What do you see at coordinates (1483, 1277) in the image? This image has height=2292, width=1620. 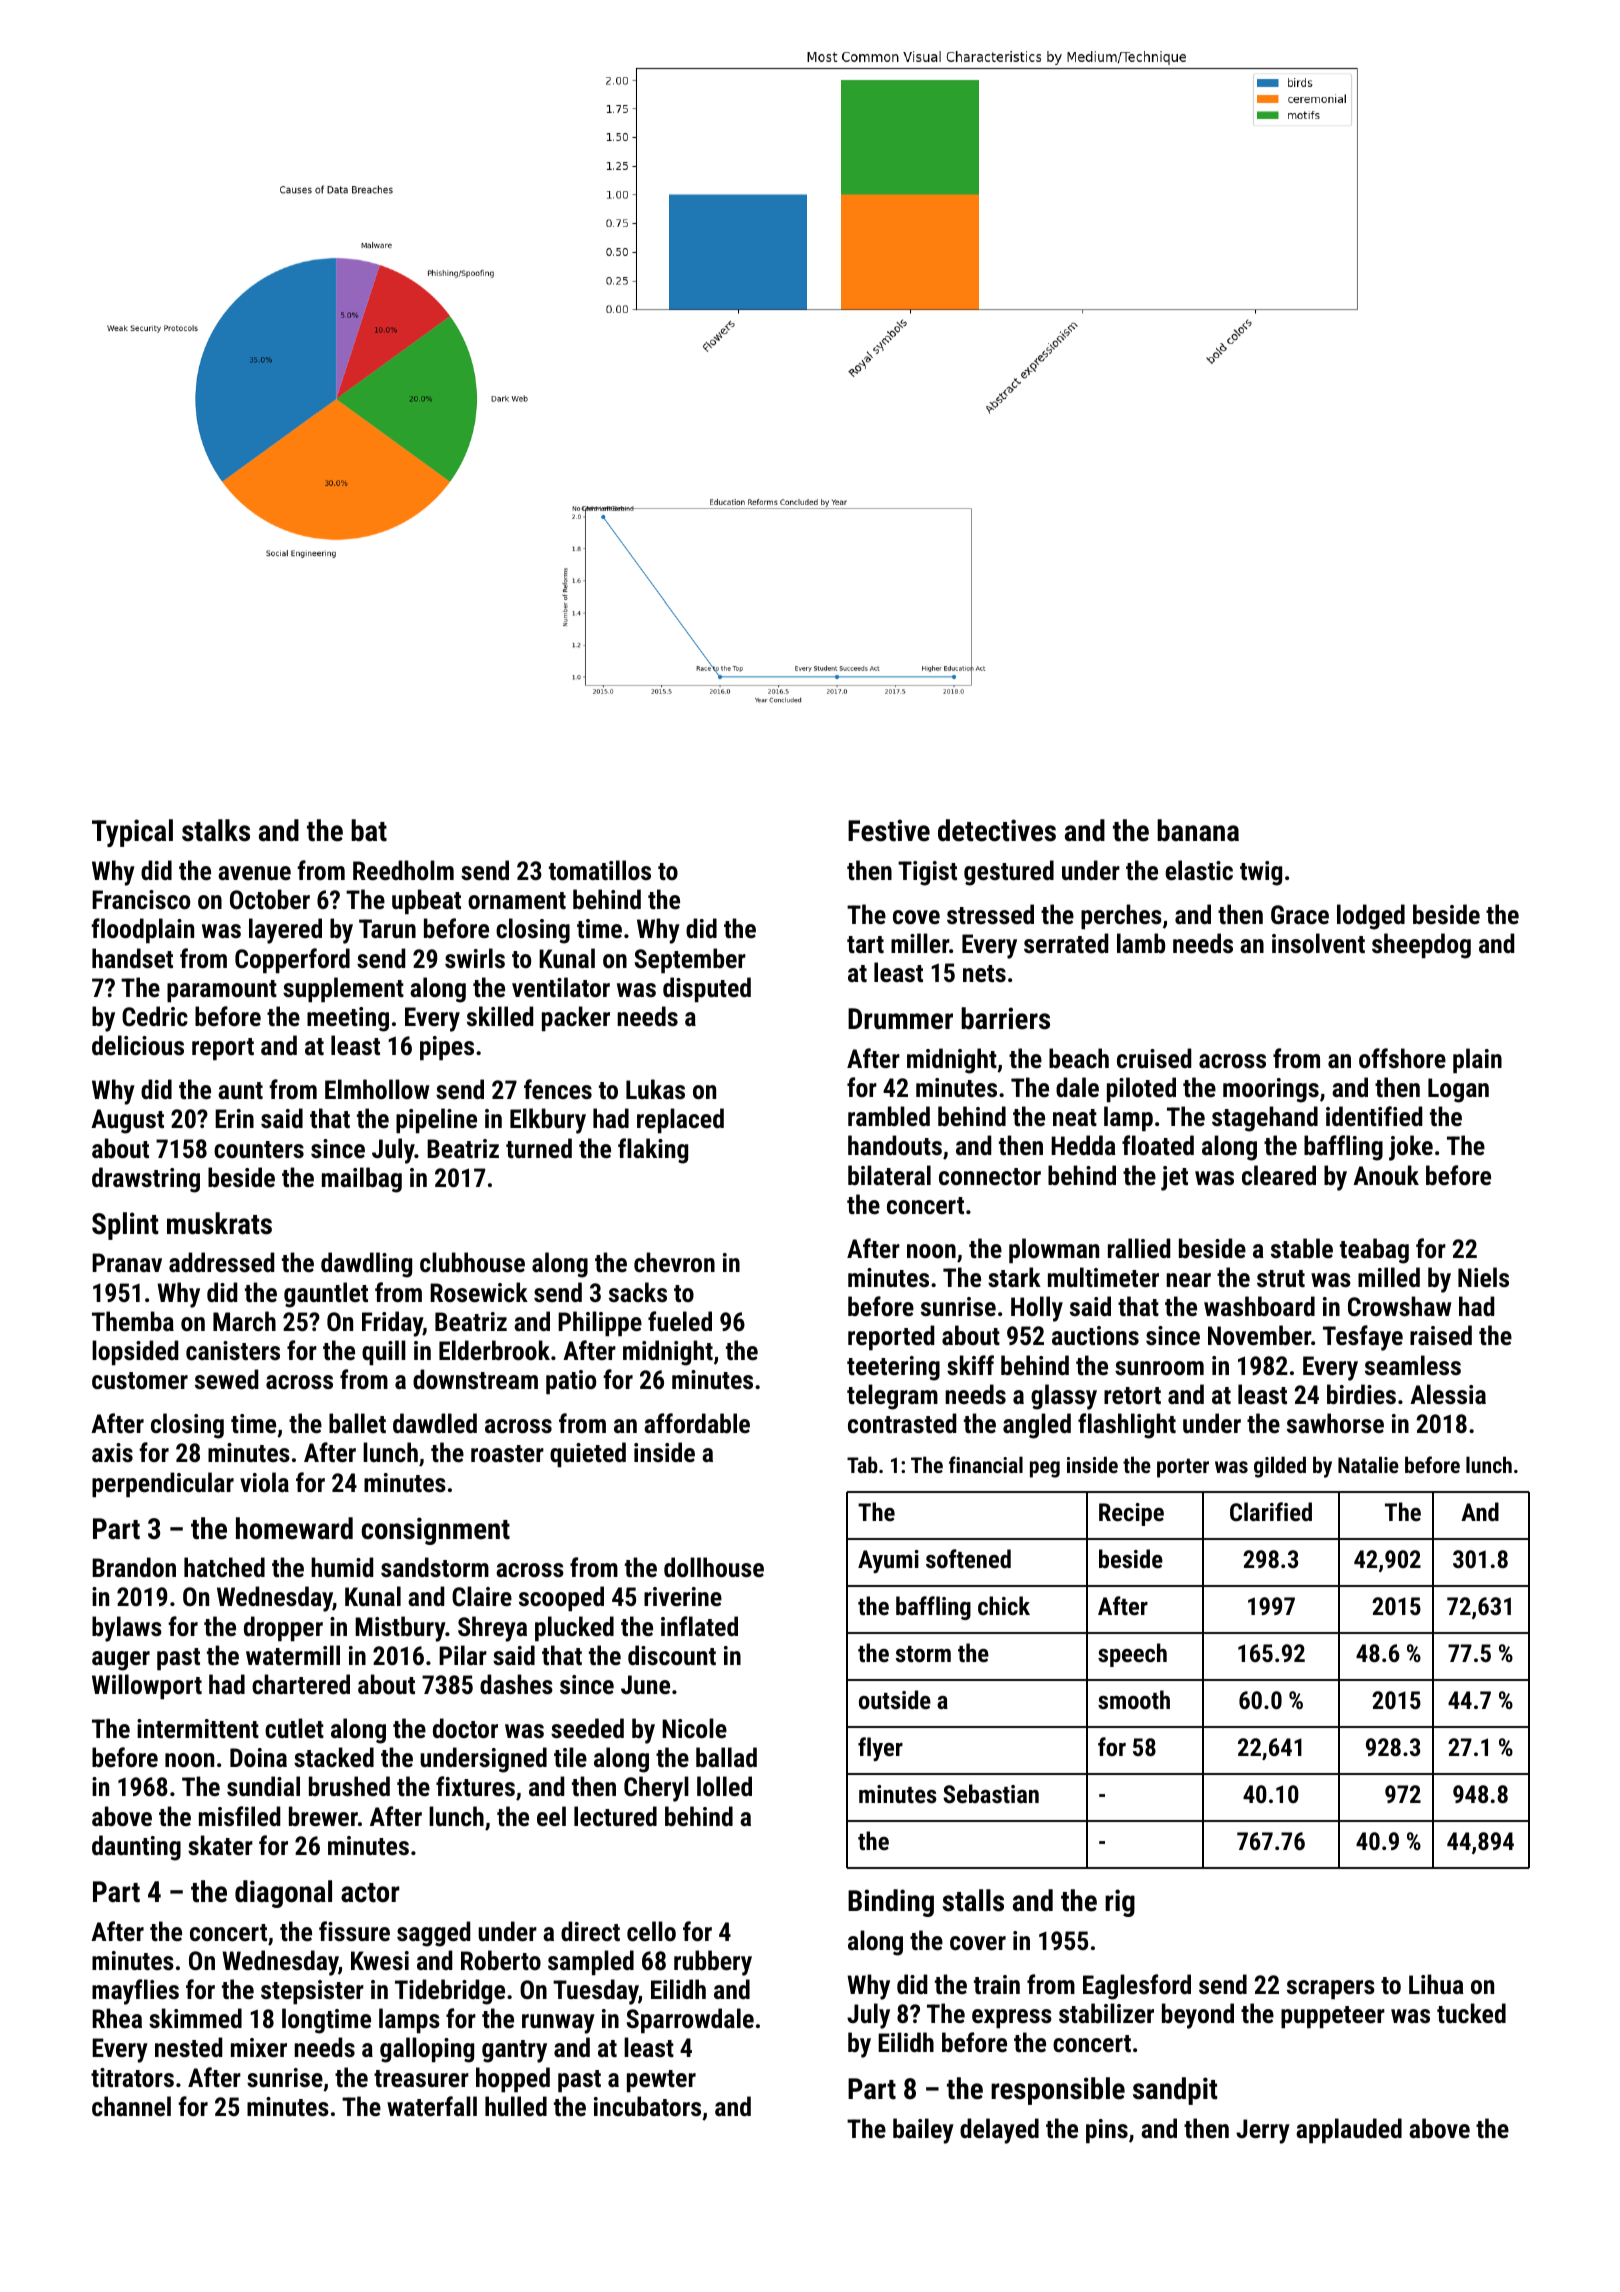 I see `Niels` at bounding box center [1483, 1277].
